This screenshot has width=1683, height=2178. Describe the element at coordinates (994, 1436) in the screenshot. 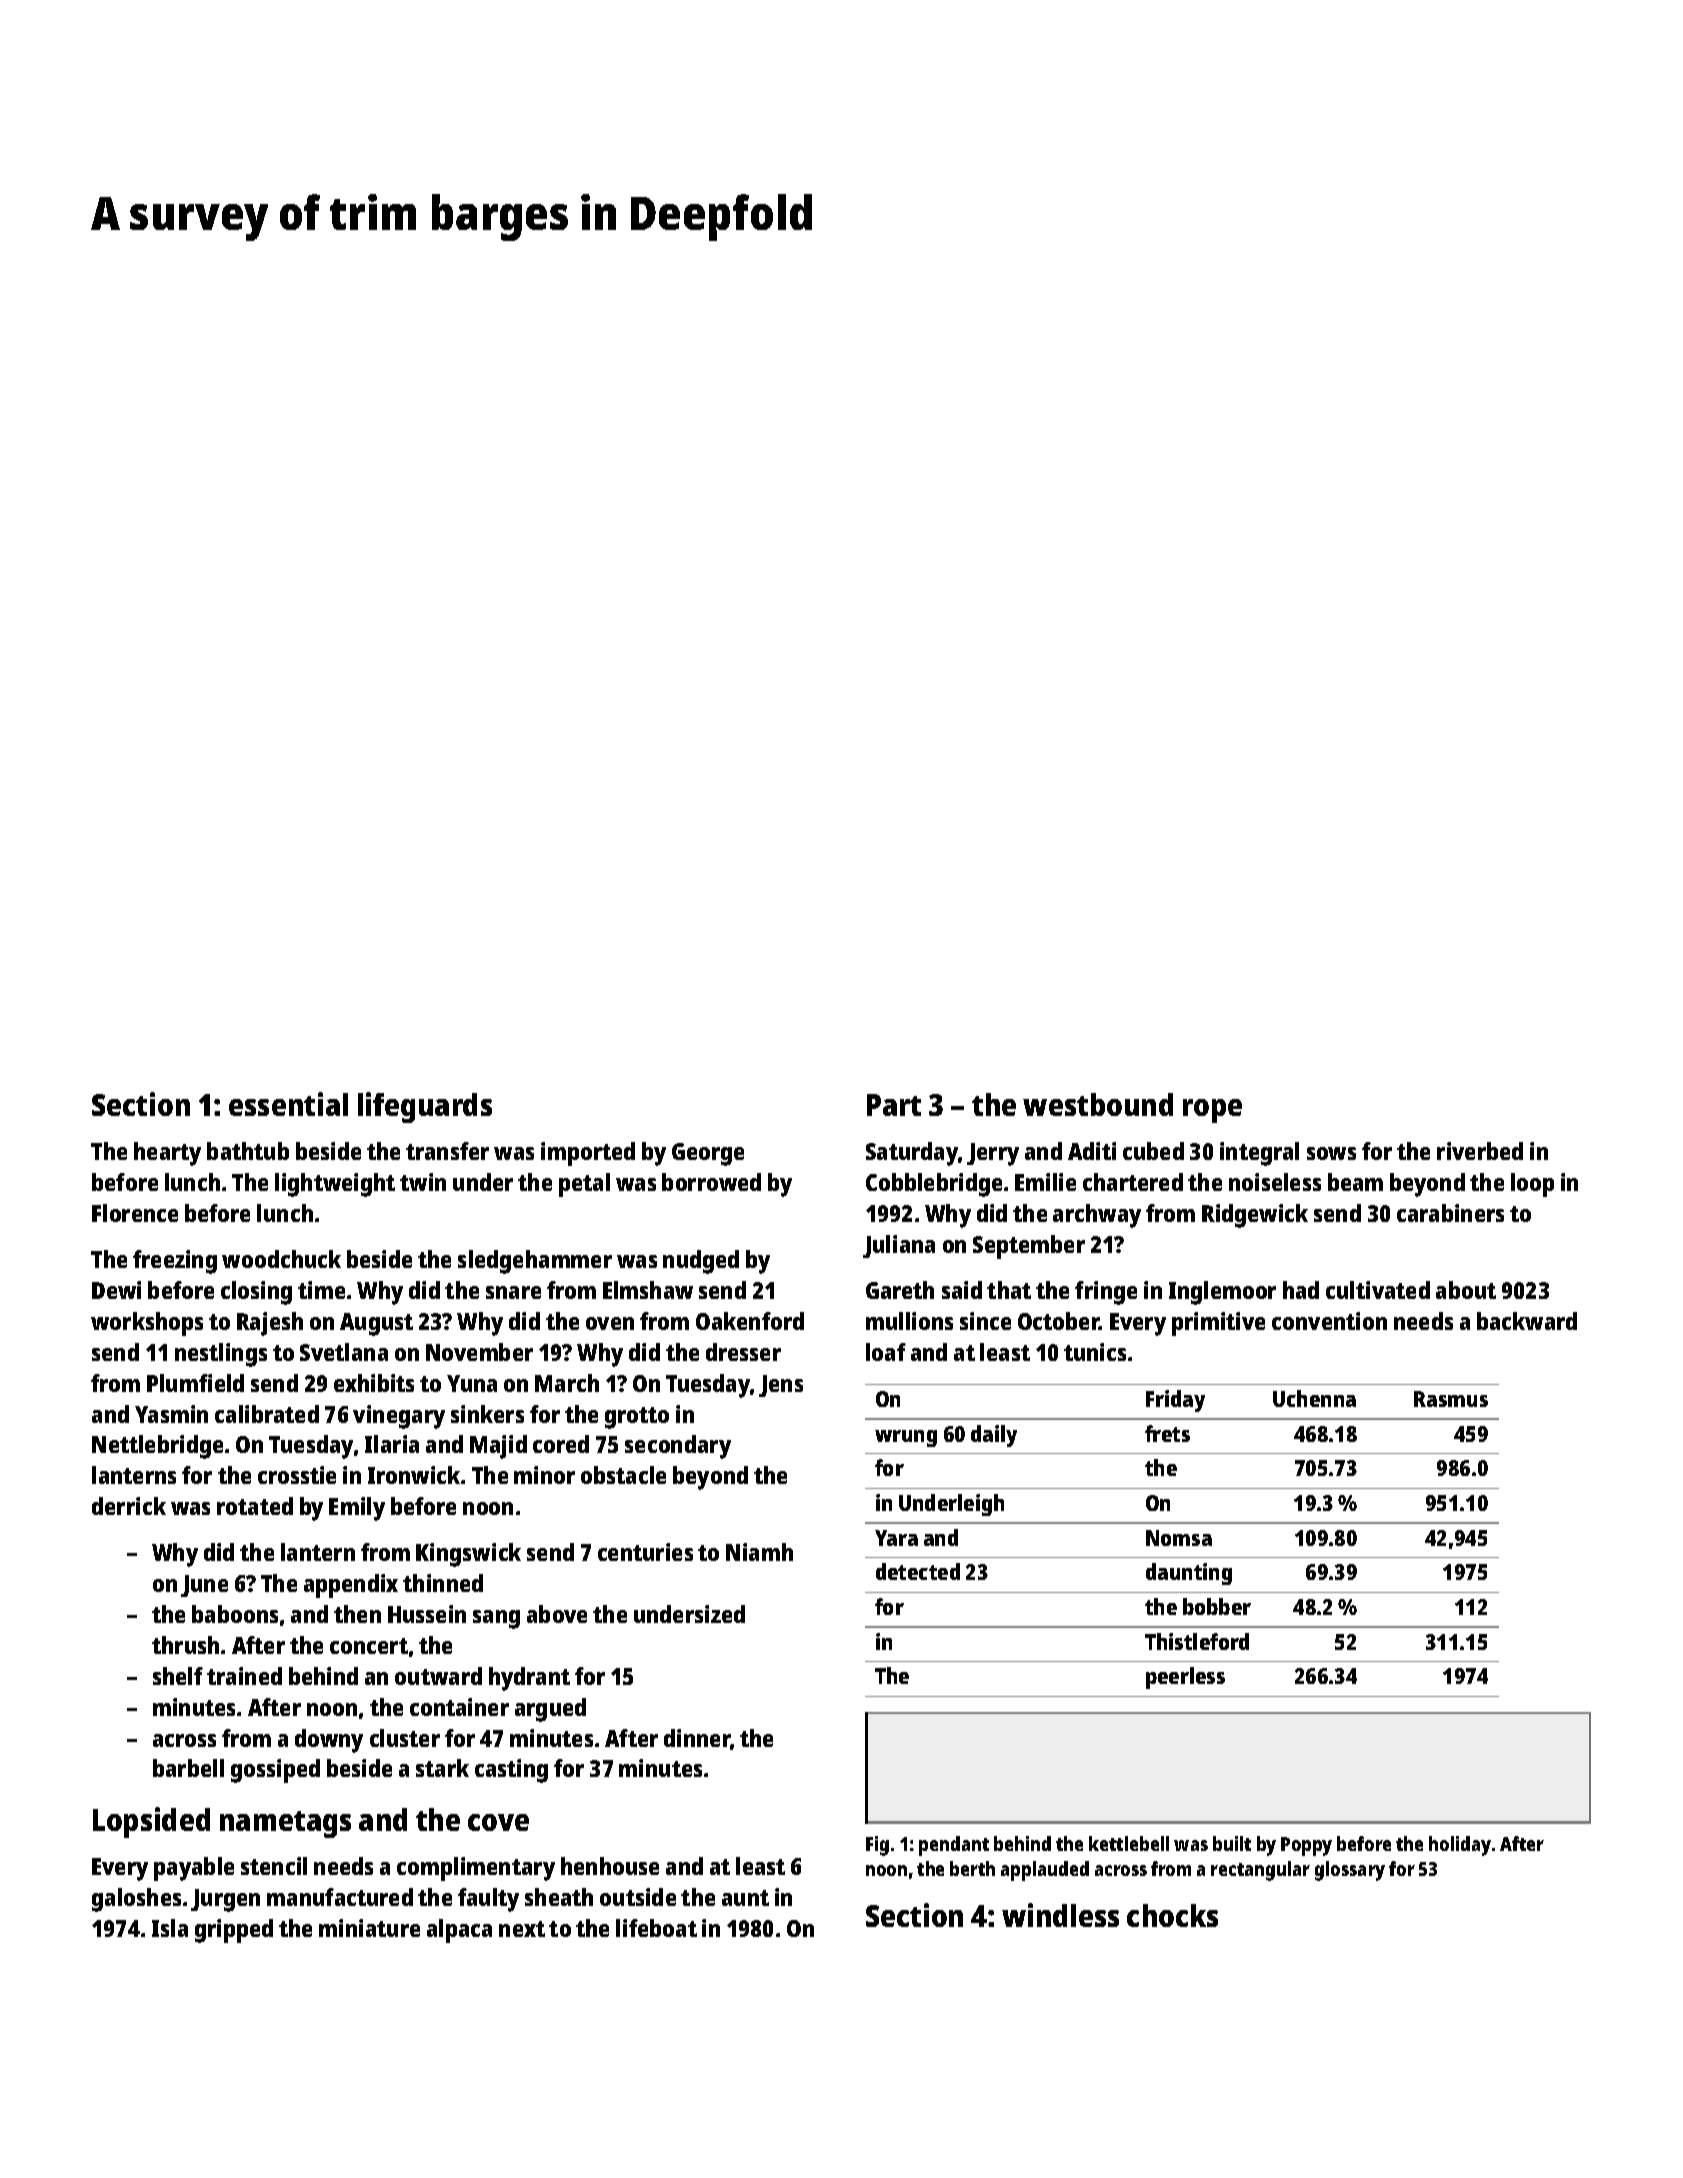

I see `daily` at that location.
